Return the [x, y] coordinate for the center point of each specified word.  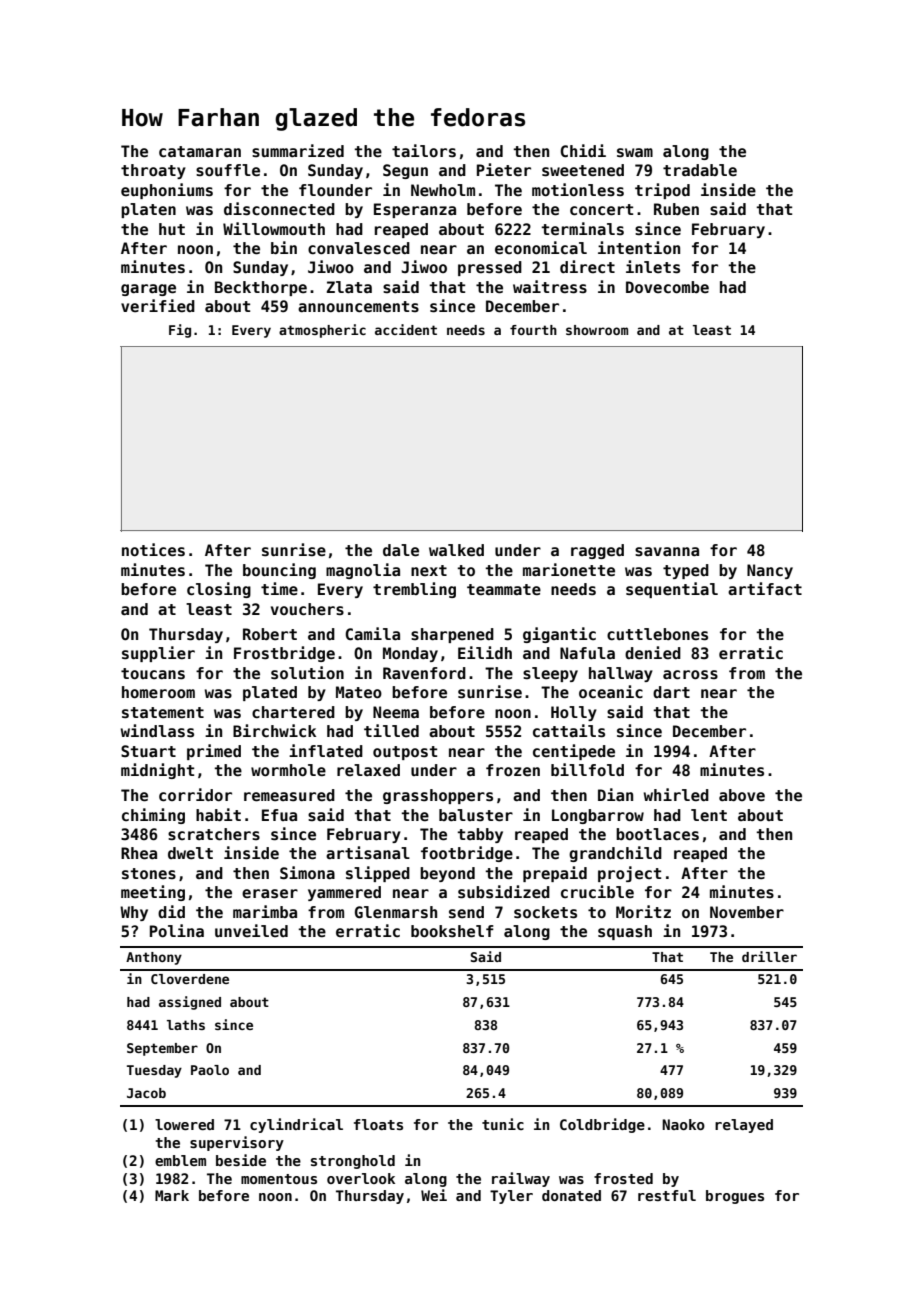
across [690, 675]
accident [406, 329]
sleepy [550, 674]
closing [219, 590]
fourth [533, 330]
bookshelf [452, 931]
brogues [735, 1197]
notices [153, 550]
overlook [361, 1178]
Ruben [676, 209]
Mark [172, 1195]
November [747, 912]
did [171, 911]
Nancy [770, 571]
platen [148, 210]
